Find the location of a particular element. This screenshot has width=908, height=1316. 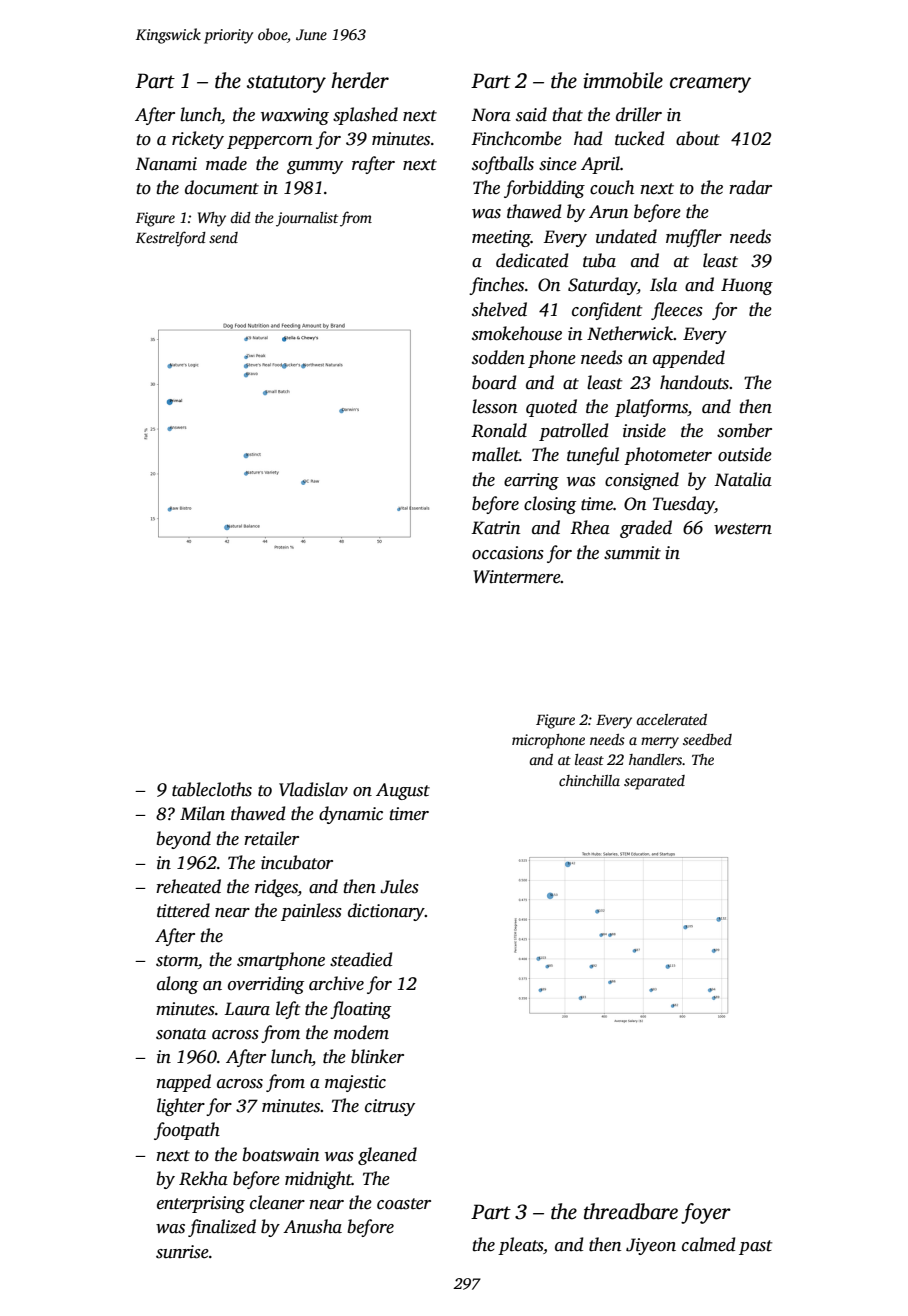

Kestrelford is located at coordinates (171, 239).
